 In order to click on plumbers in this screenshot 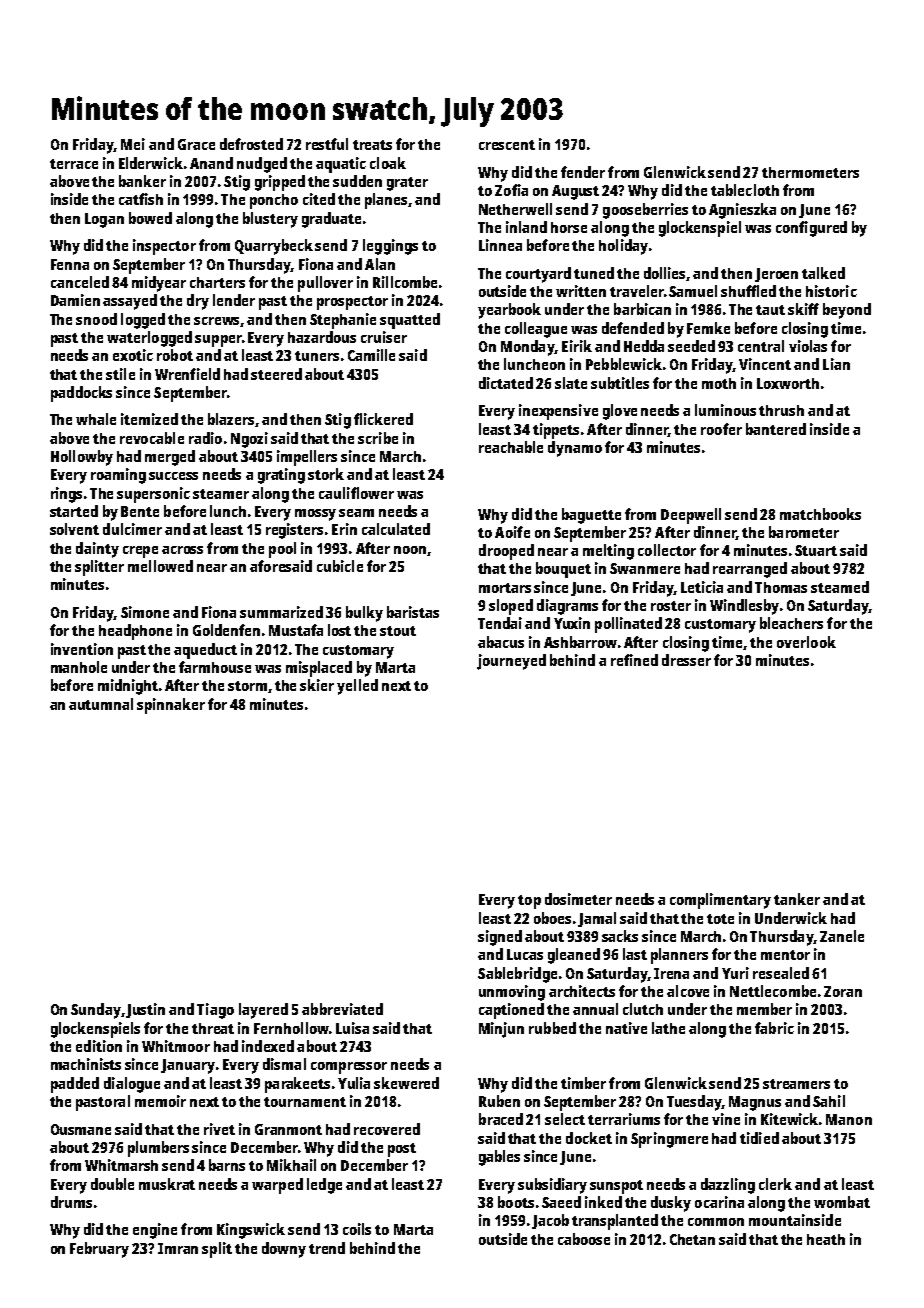, I will do `click(158, 1149)`.
